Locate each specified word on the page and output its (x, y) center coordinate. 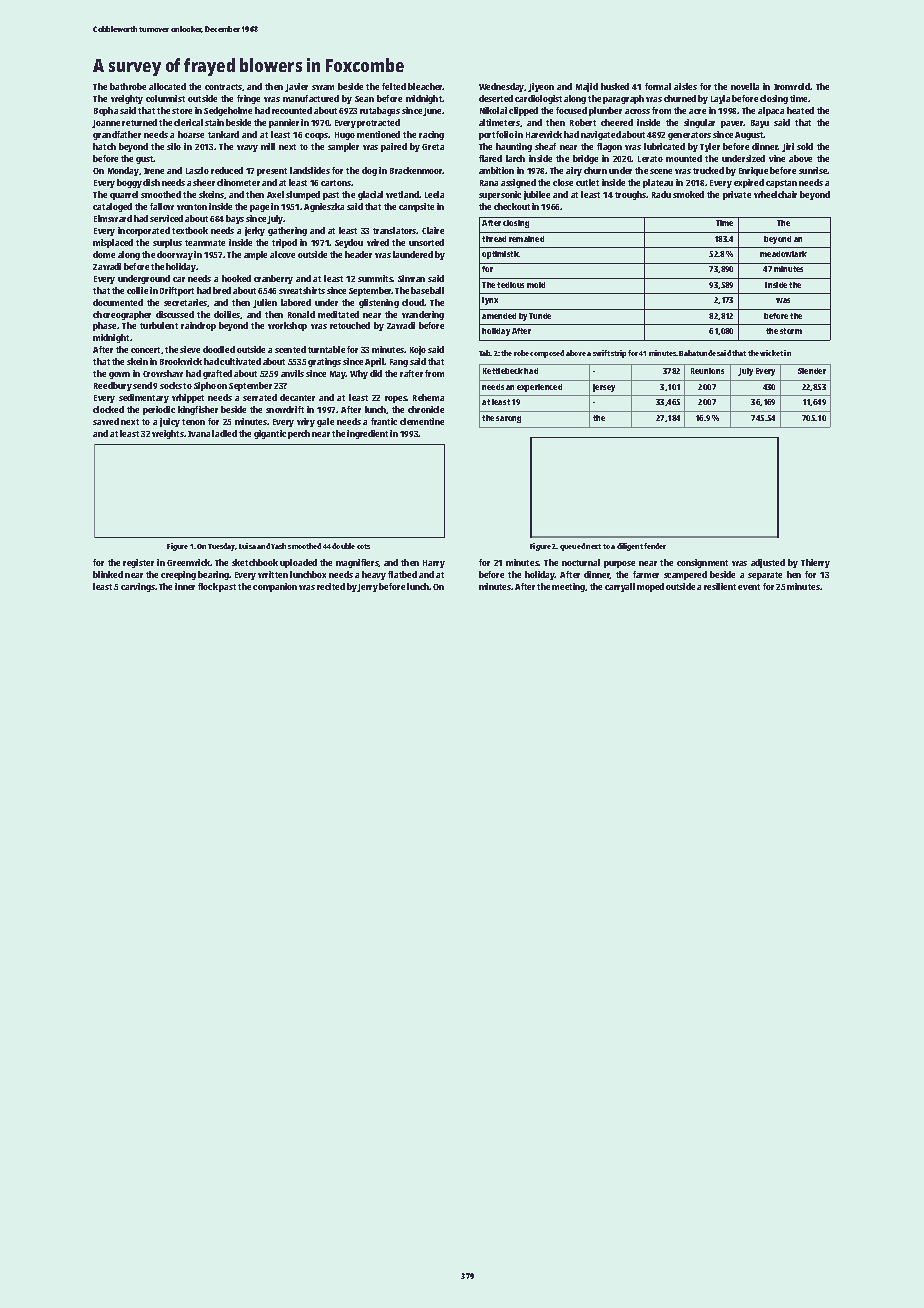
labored (296, 302)
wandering (423, 315)
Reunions (707, 371)
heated (800, 110)
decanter (297, 397)
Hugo (345, 136)
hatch (104, 146)
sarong (508, 419)
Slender (812, 371)
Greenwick (188, 562)
